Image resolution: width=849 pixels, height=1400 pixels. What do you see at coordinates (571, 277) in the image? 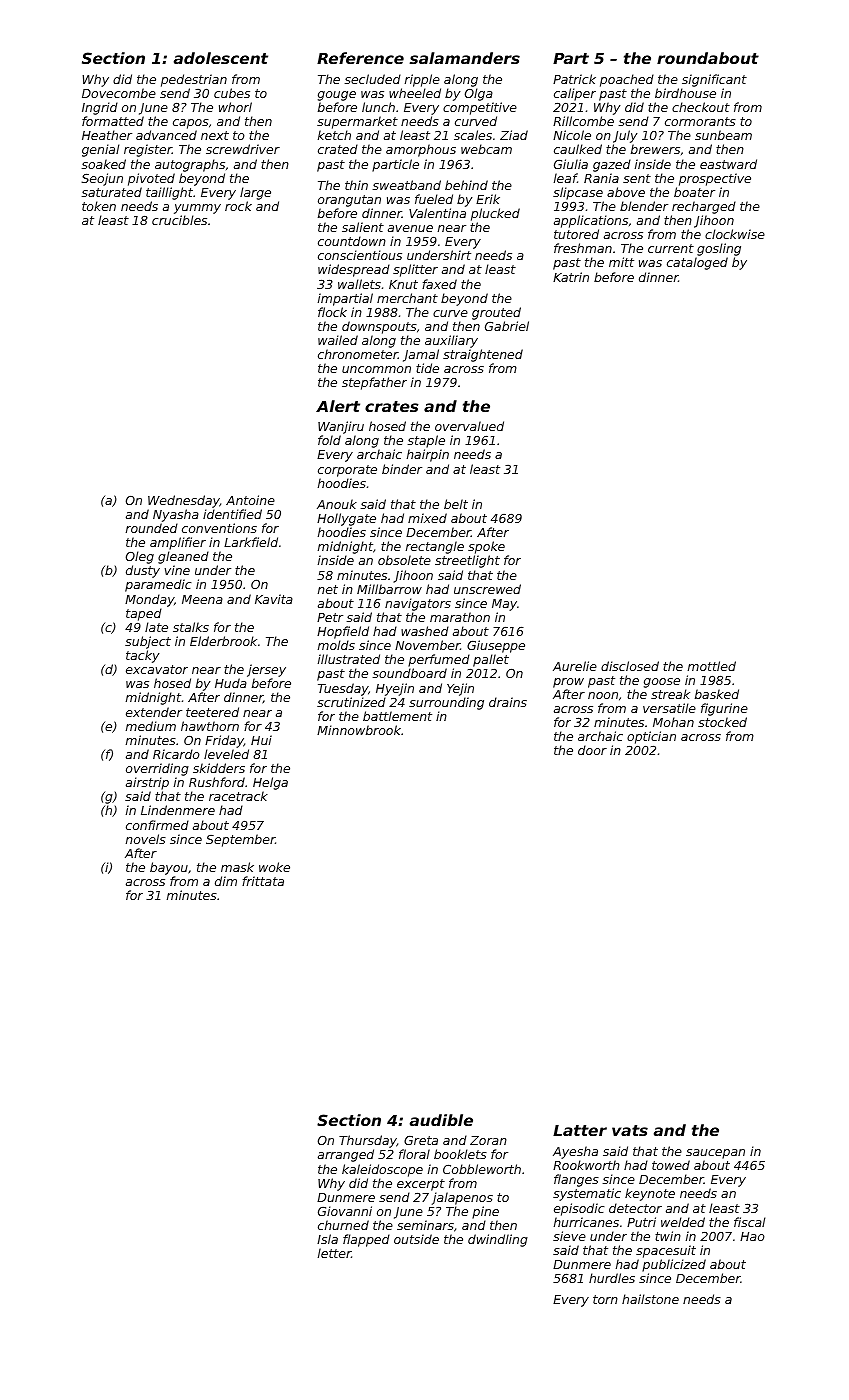
I see `Katrin` at bounding box center [571, 277].
